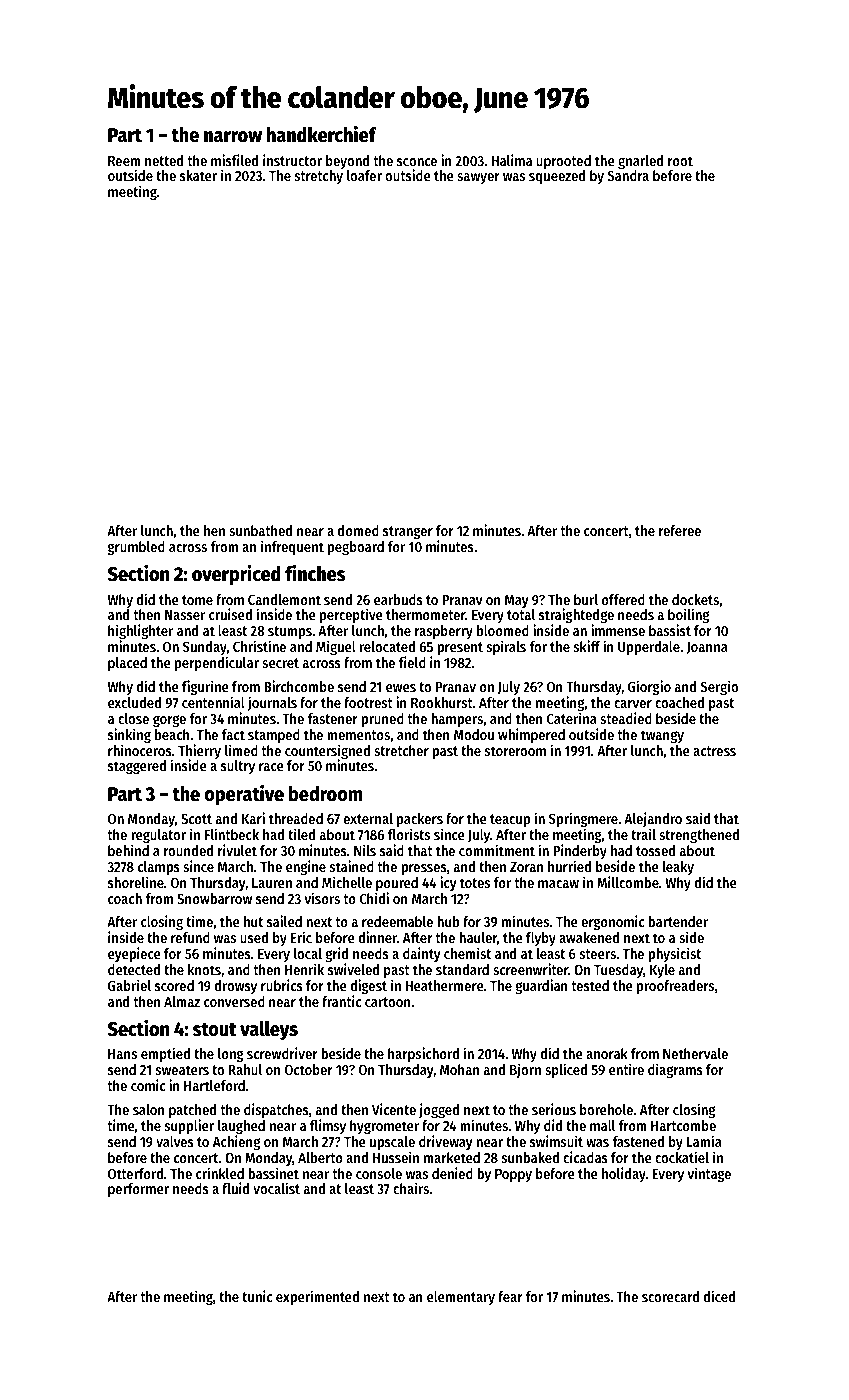 Image resolution: width=849 pixels, height=1400 pixels. Describe the element at coordinates (640, 162) in the image. I see `gnarled` at that location.
